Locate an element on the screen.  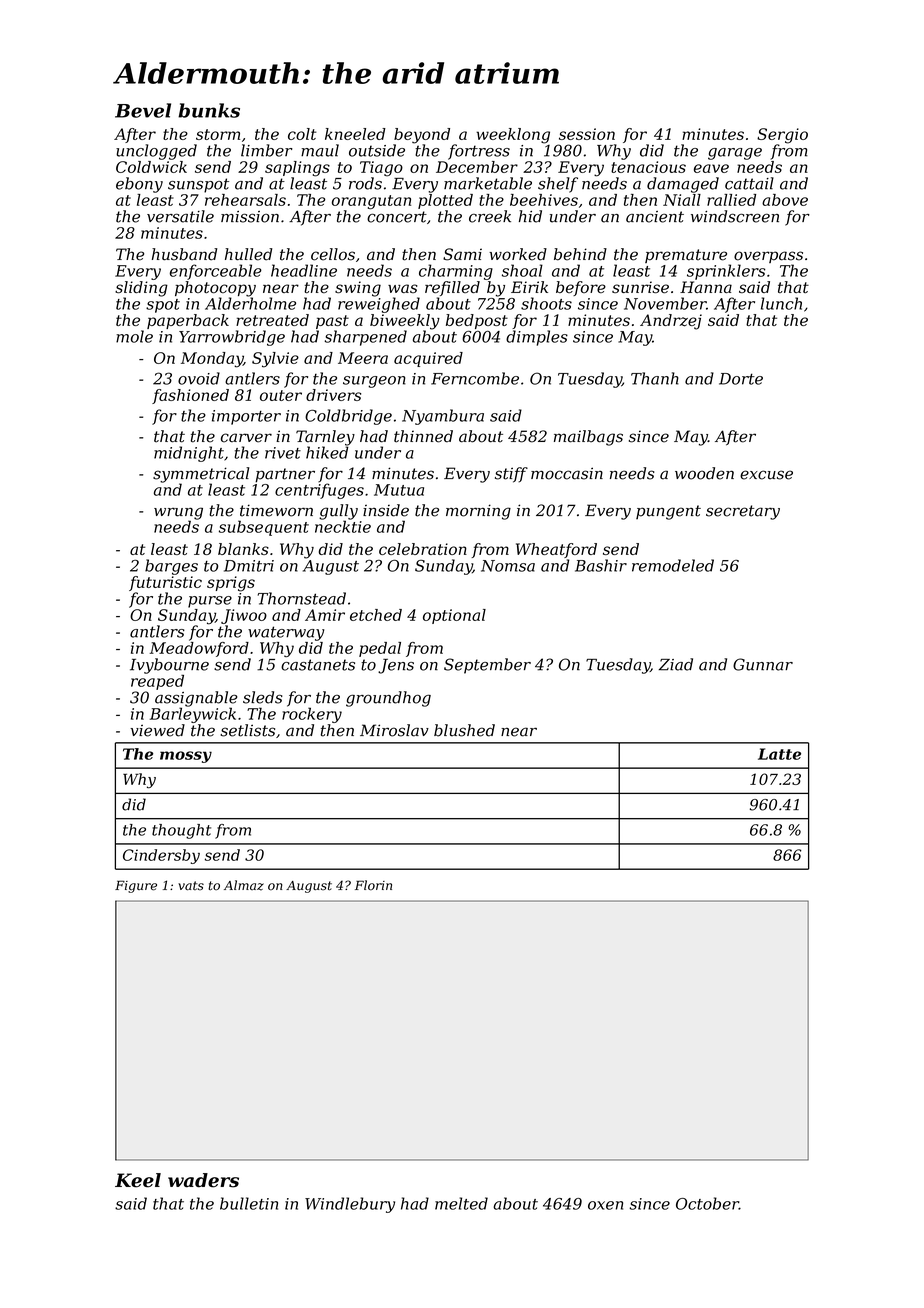
Miroslav is located at coordinates (394, 730).
